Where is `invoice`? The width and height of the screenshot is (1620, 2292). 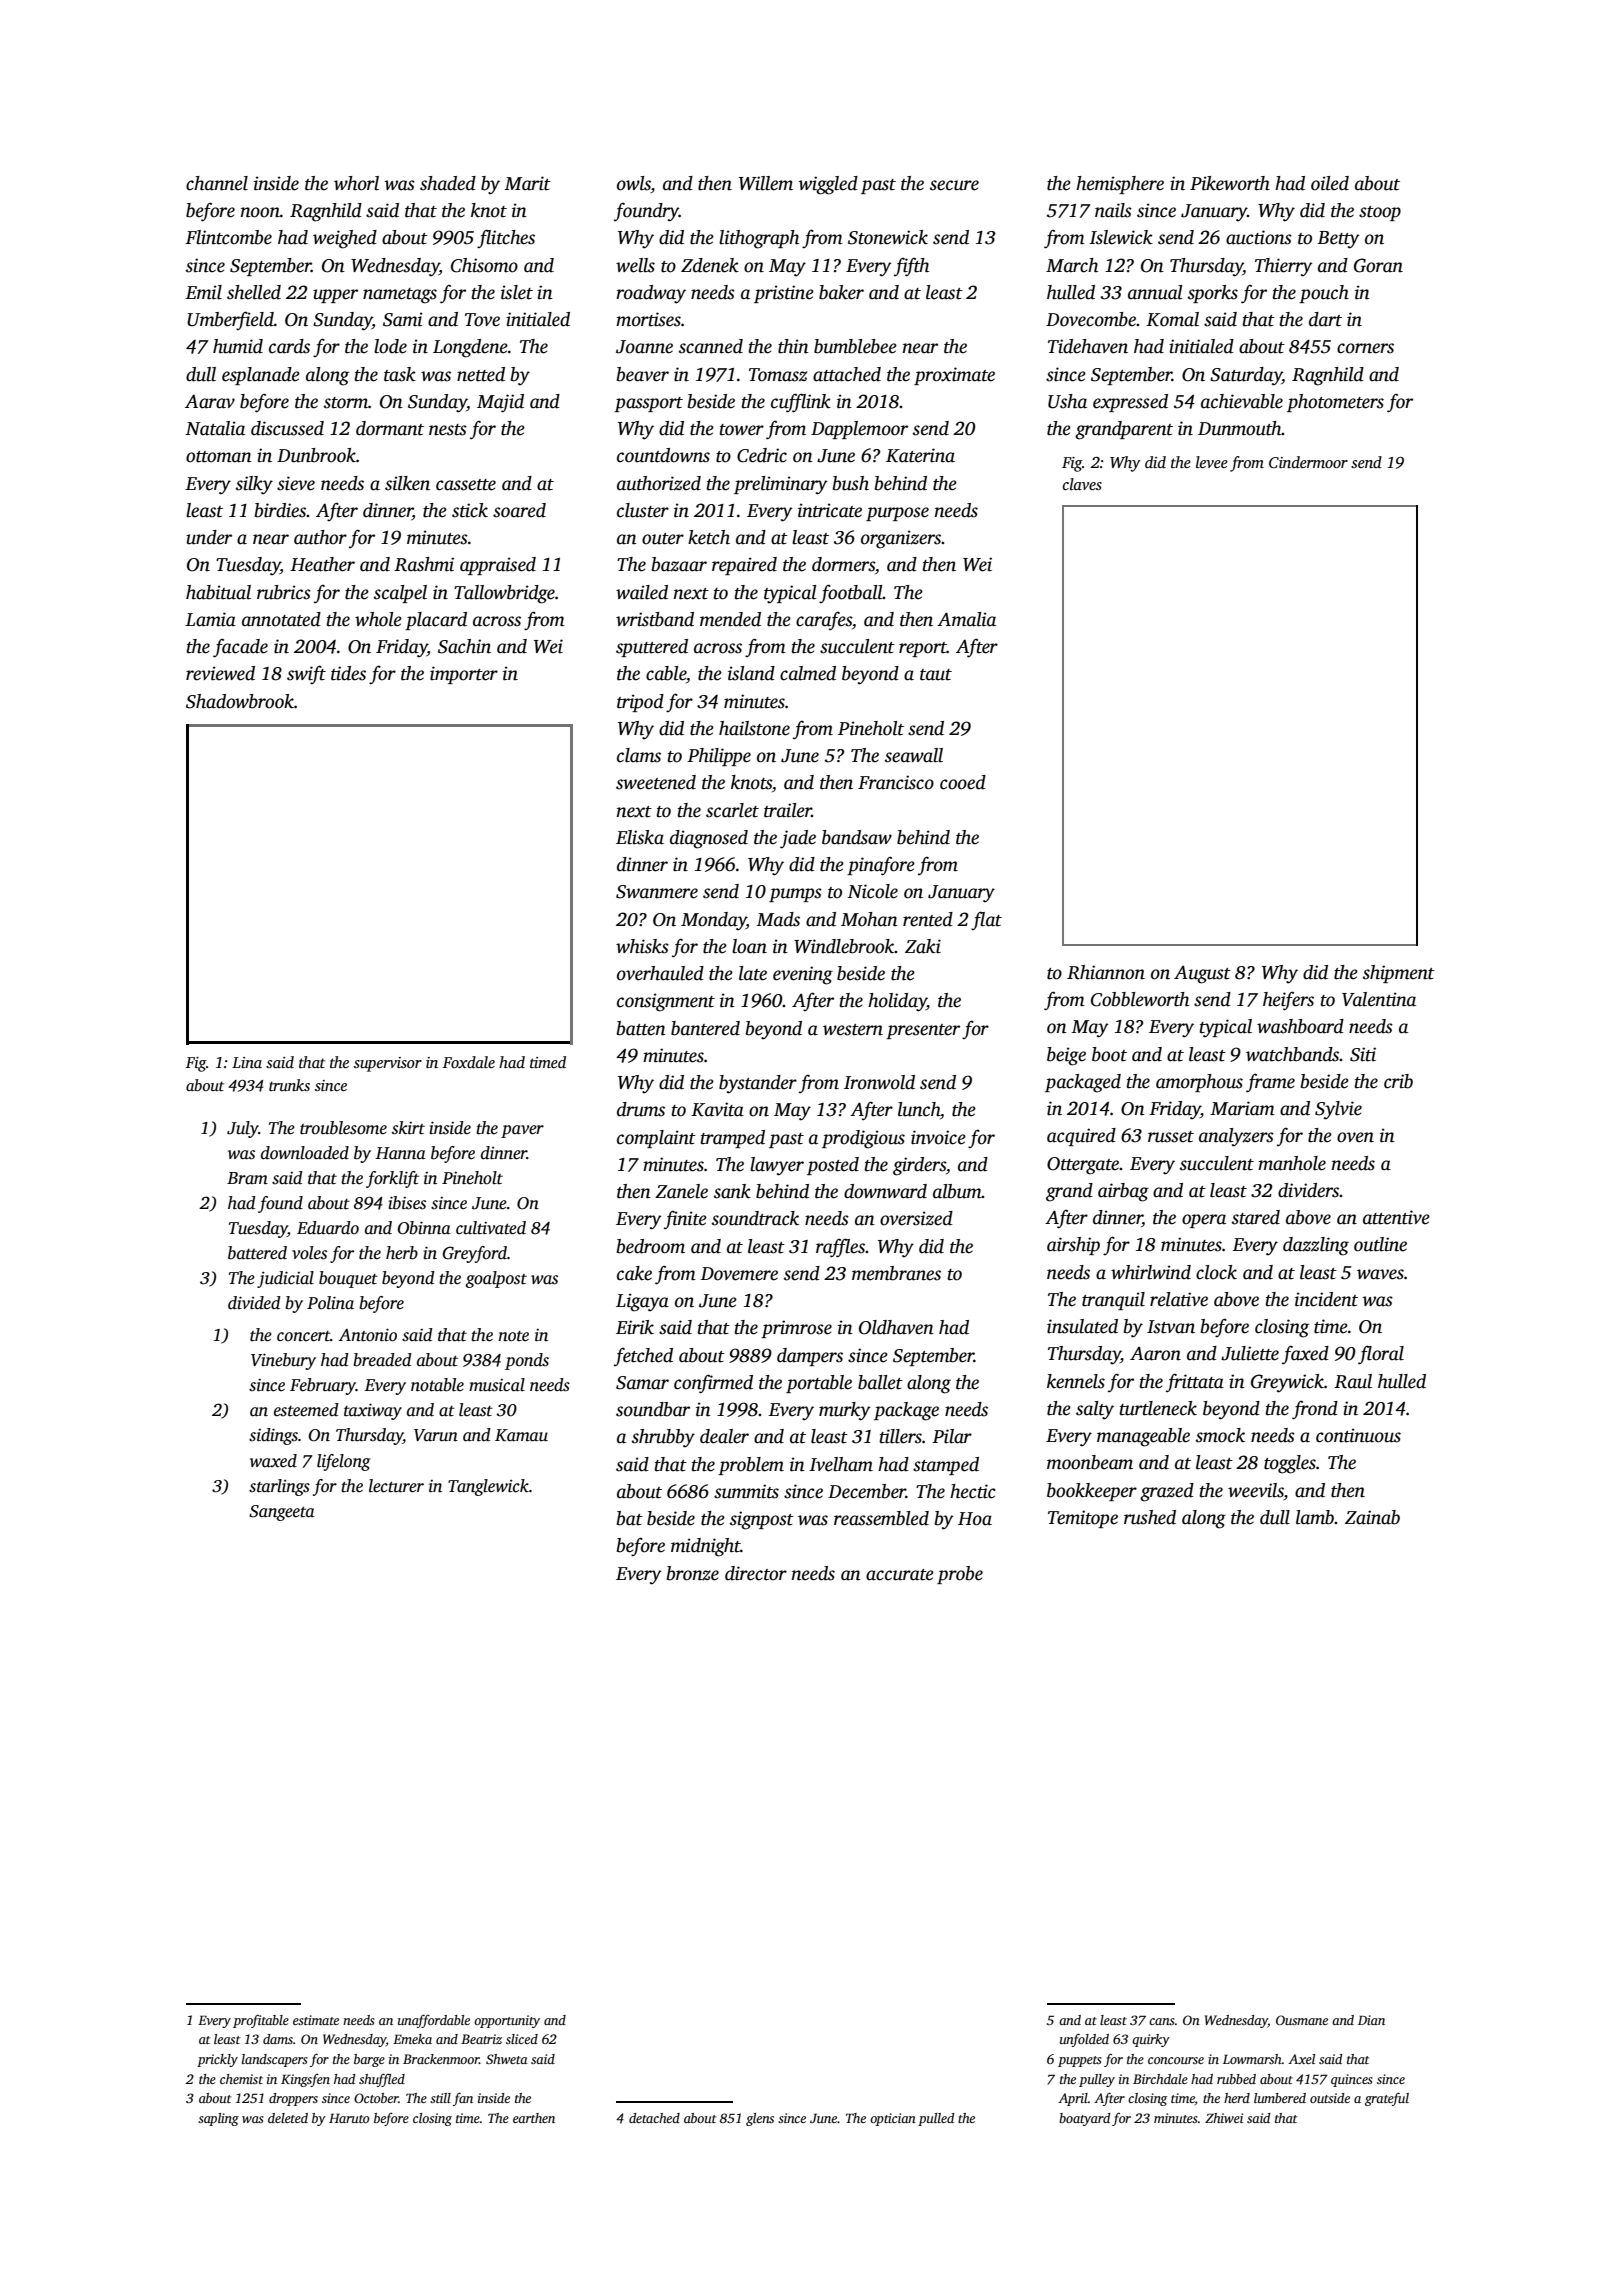
invoice is located at coordinates (938, 1137).
